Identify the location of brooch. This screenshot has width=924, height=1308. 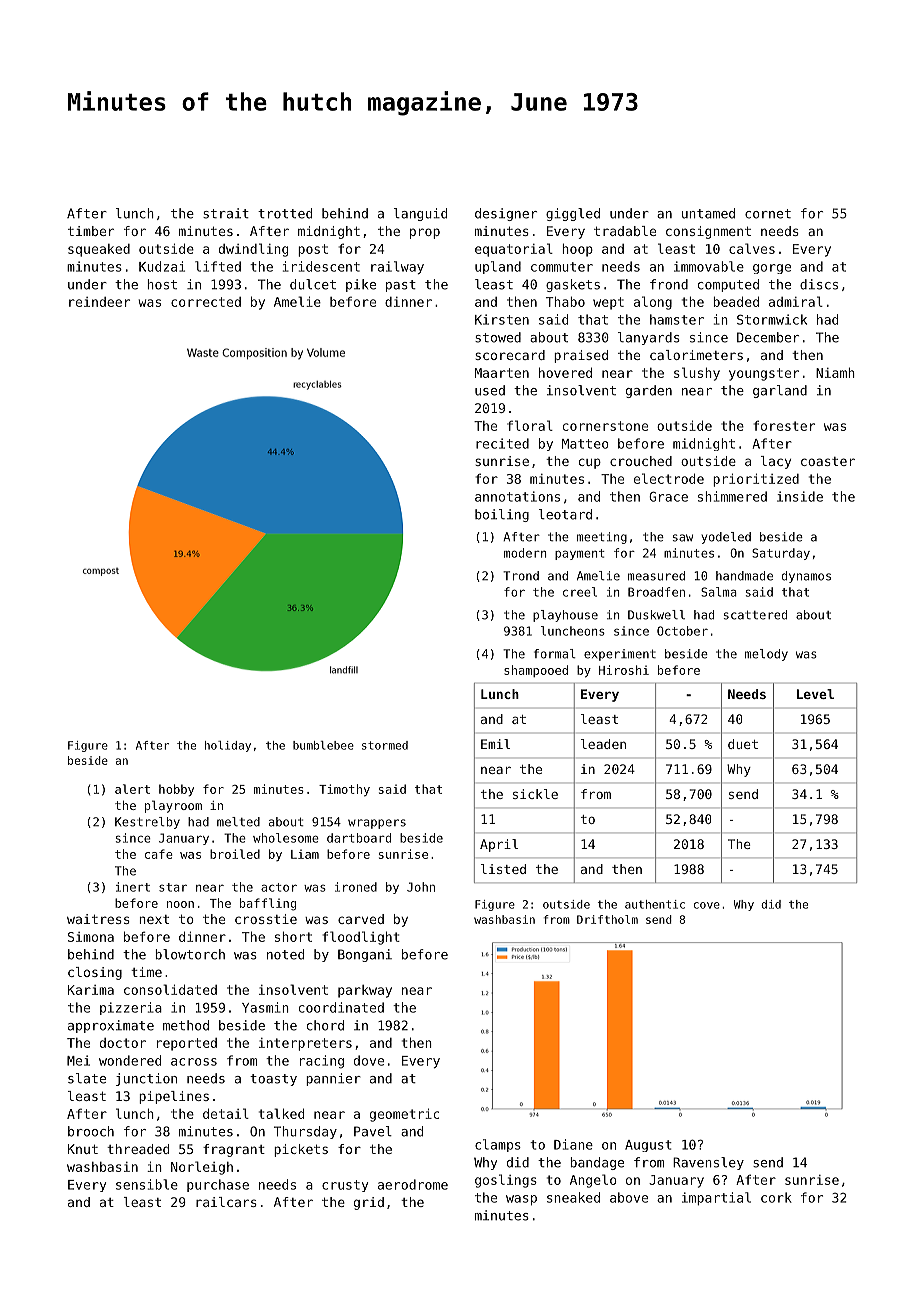
(91, 1131).
